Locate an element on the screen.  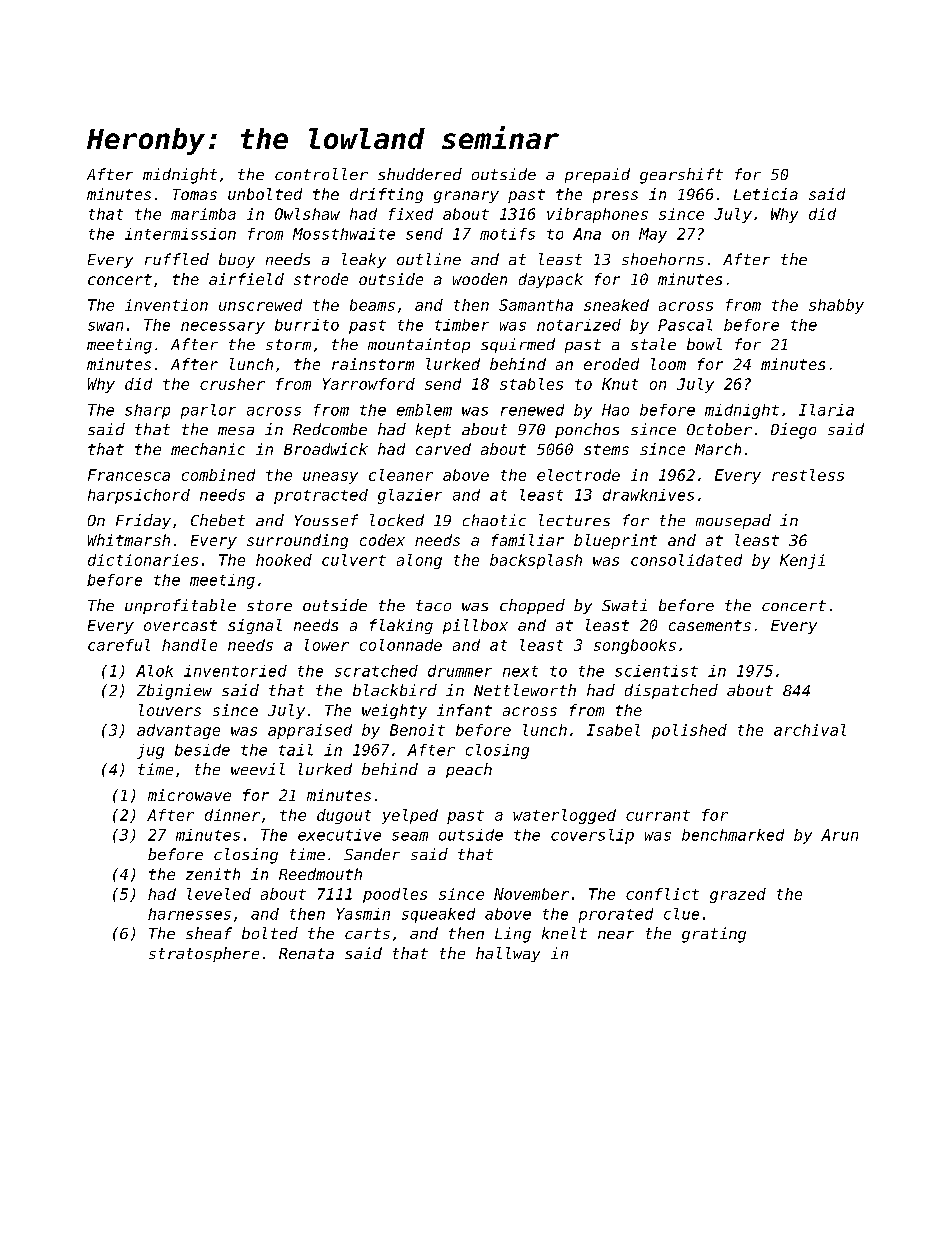
prepaid is located at coordinates (597, 175).
